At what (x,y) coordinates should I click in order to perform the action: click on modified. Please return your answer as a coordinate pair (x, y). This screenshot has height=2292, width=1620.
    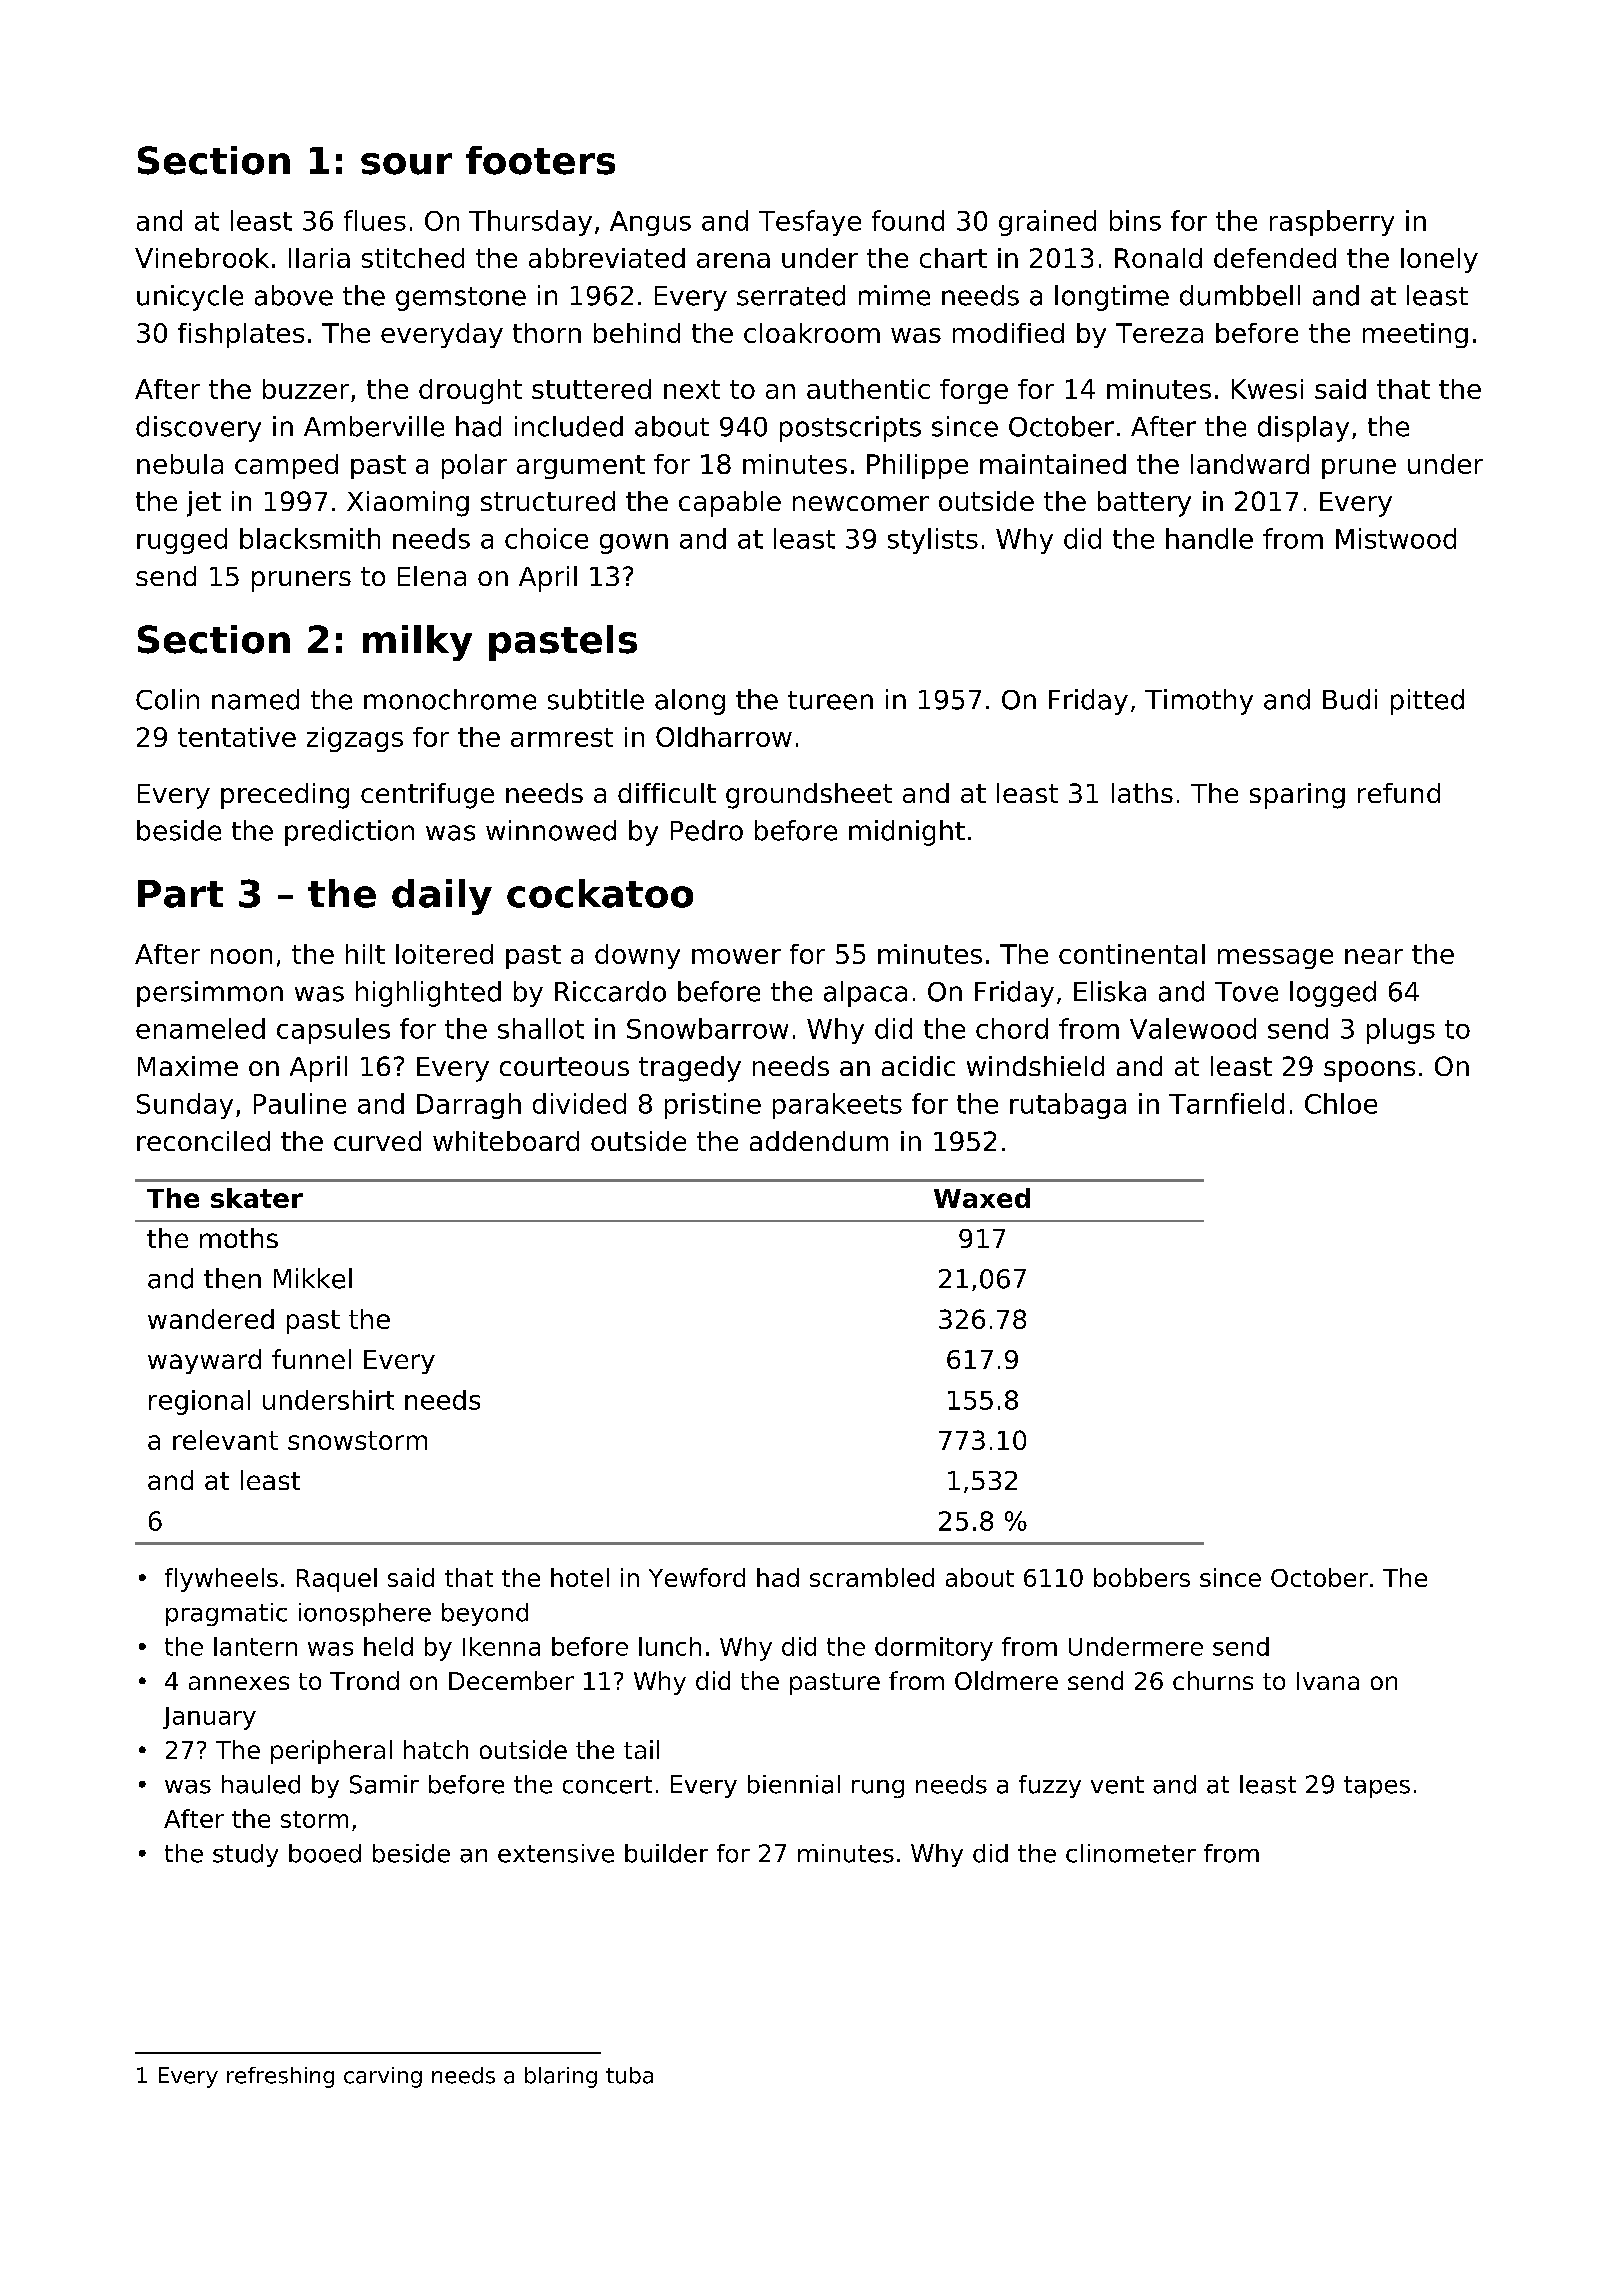
    Looking at the image, I should click on (1008, 333).
